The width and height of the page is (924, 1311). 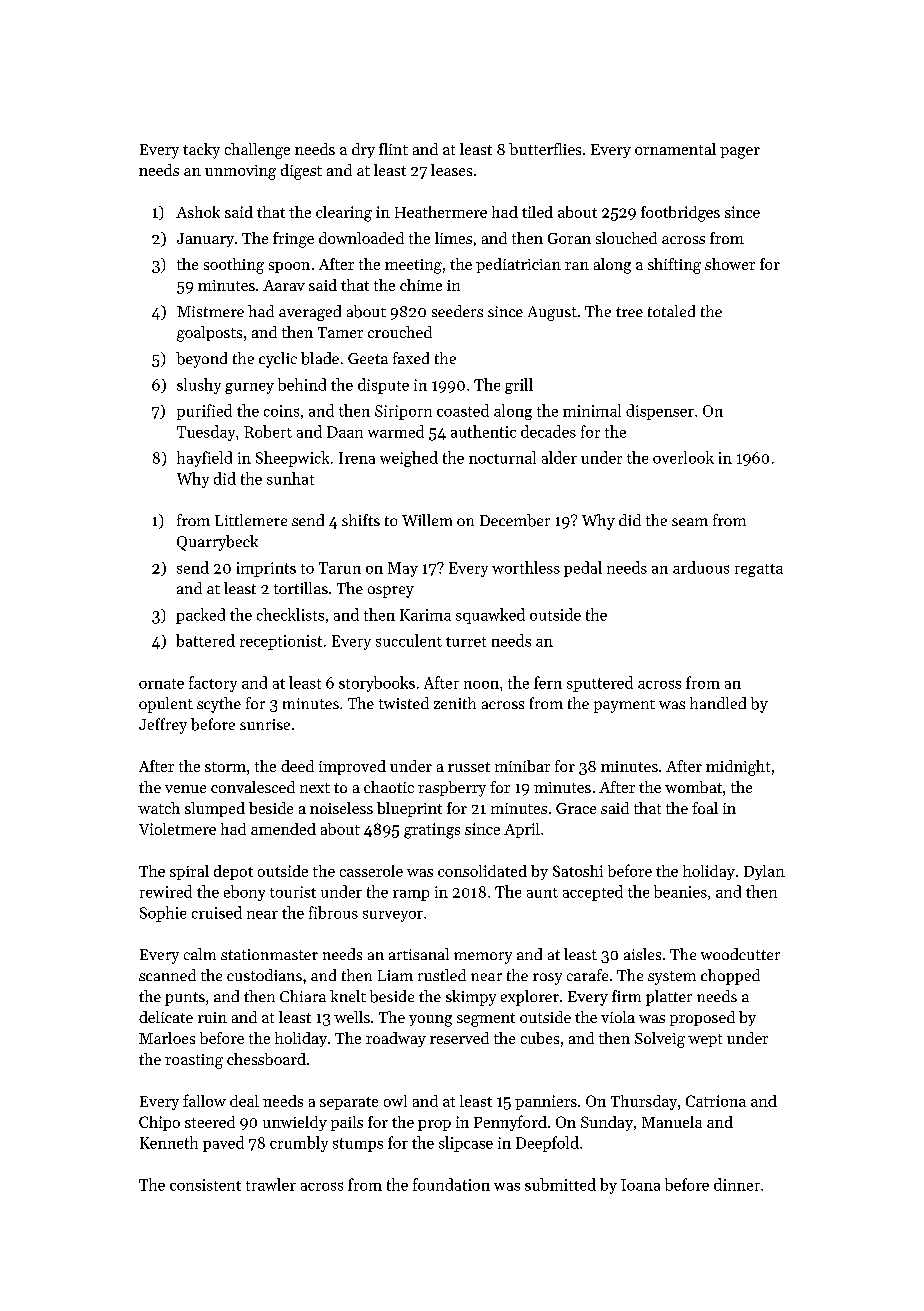 I want to click on January, so click(x=205, y=240).
